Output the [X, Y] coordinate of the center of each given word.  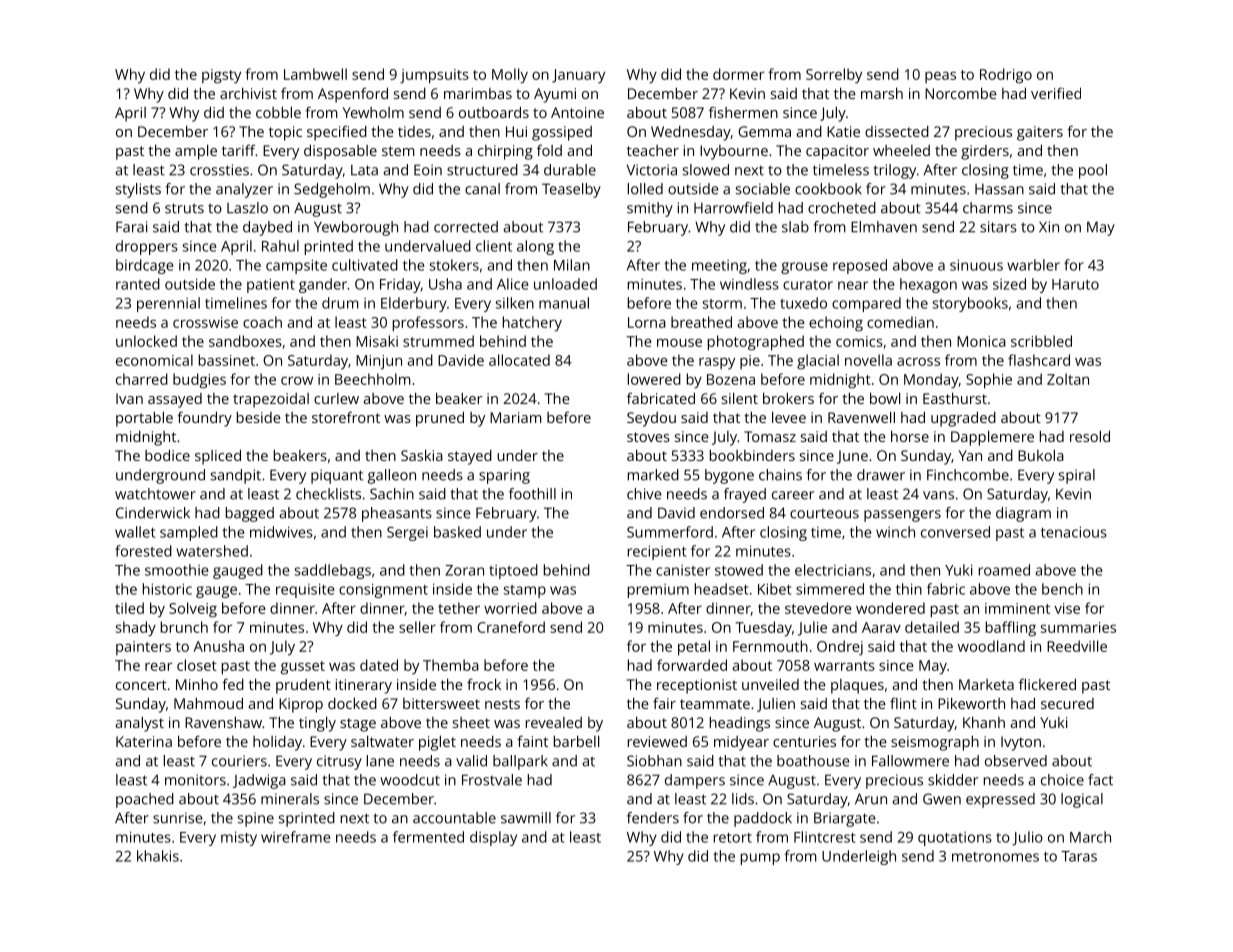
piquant [337, 476]
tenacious [1074, 532]
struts [184, 208]
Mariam [516, 417]
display [493, 838]
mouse [679, 342]
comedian [900, 322]
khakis [158, 856]
